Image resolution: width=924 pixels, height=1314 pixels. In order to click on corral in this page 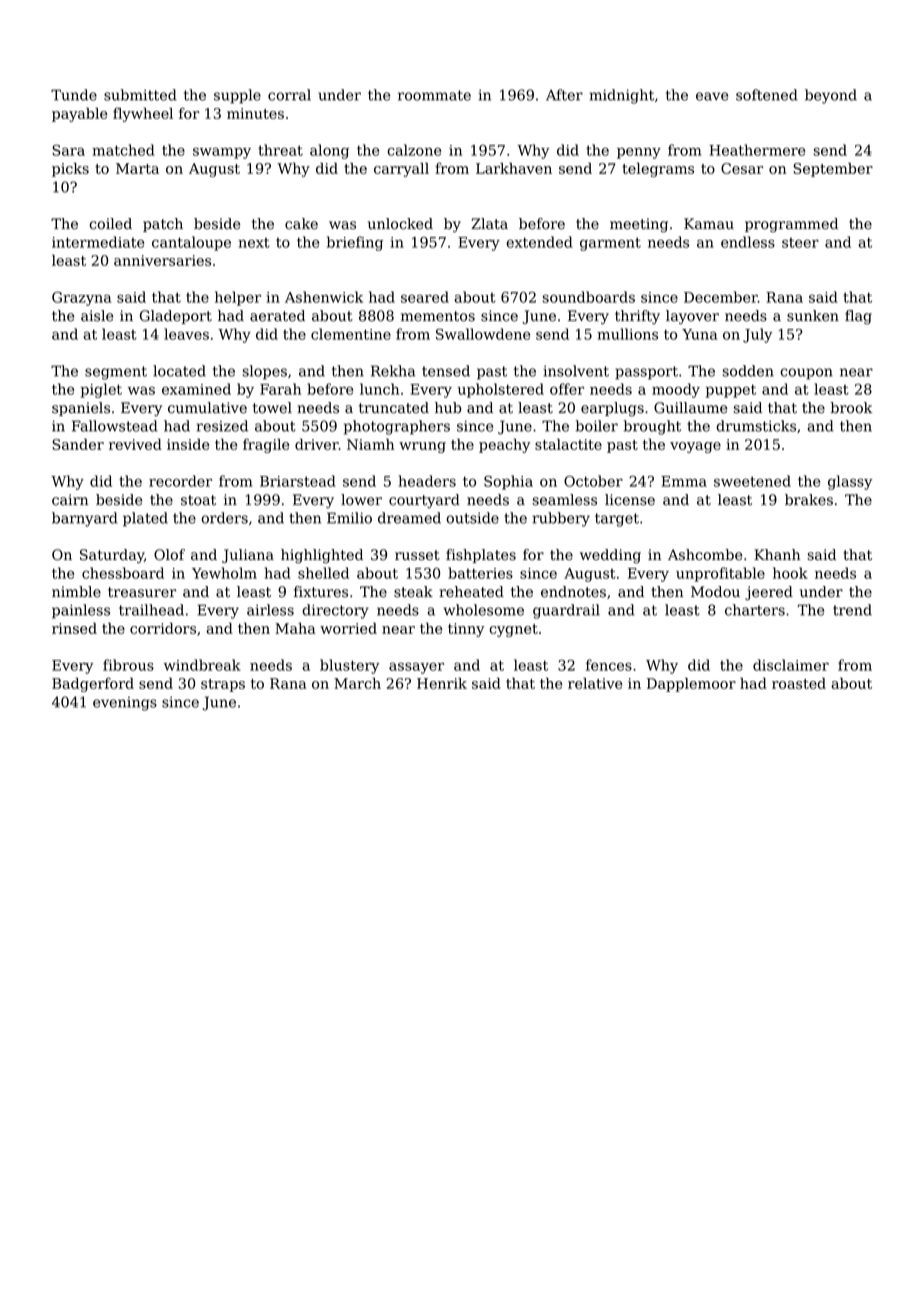, I will do `click(289, 95)`.
